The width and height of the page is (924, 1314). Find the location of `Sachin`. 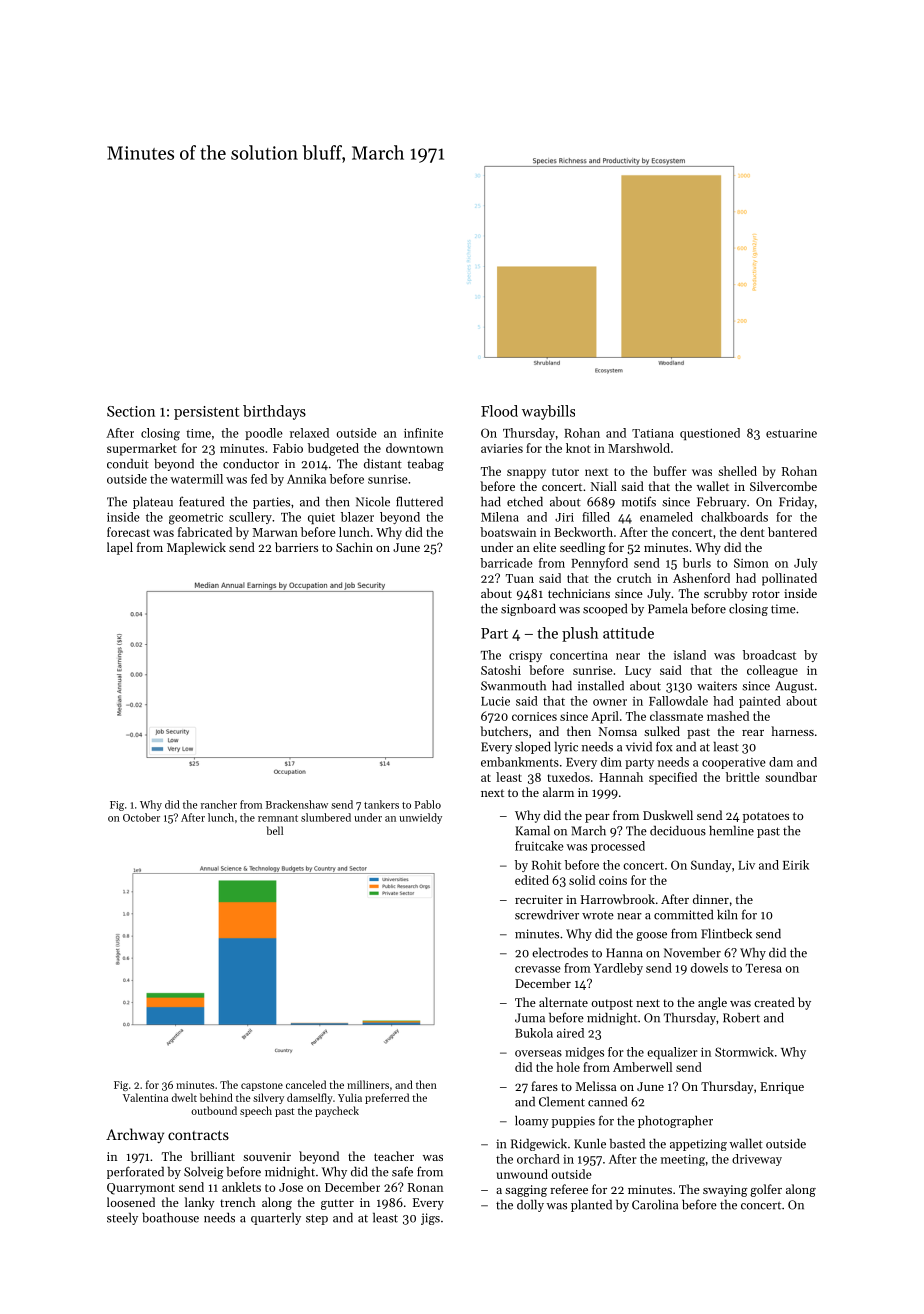

Sachin is located at coordinates (354, 547).
